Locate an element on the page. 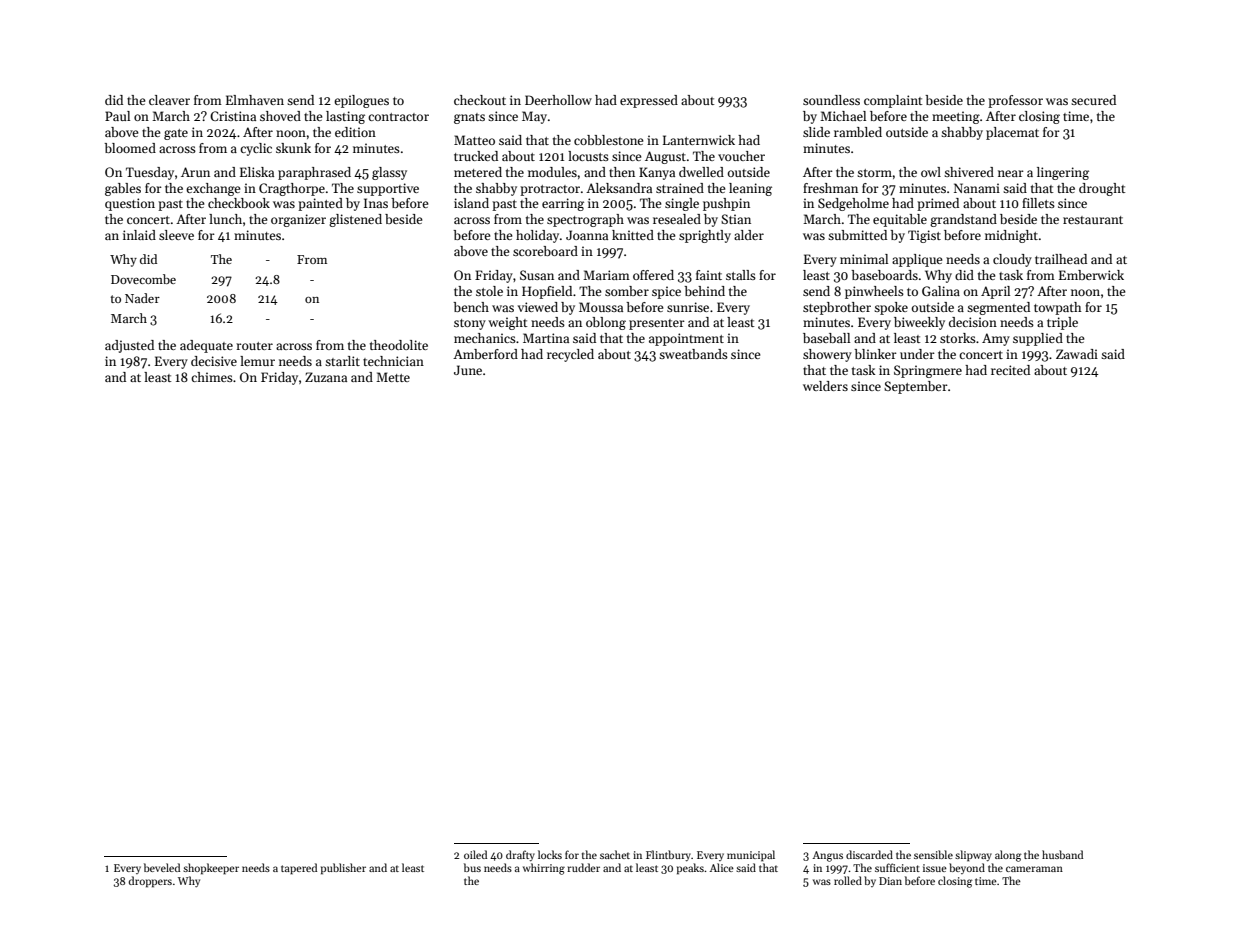  September is located at coordinates (916, 387).
